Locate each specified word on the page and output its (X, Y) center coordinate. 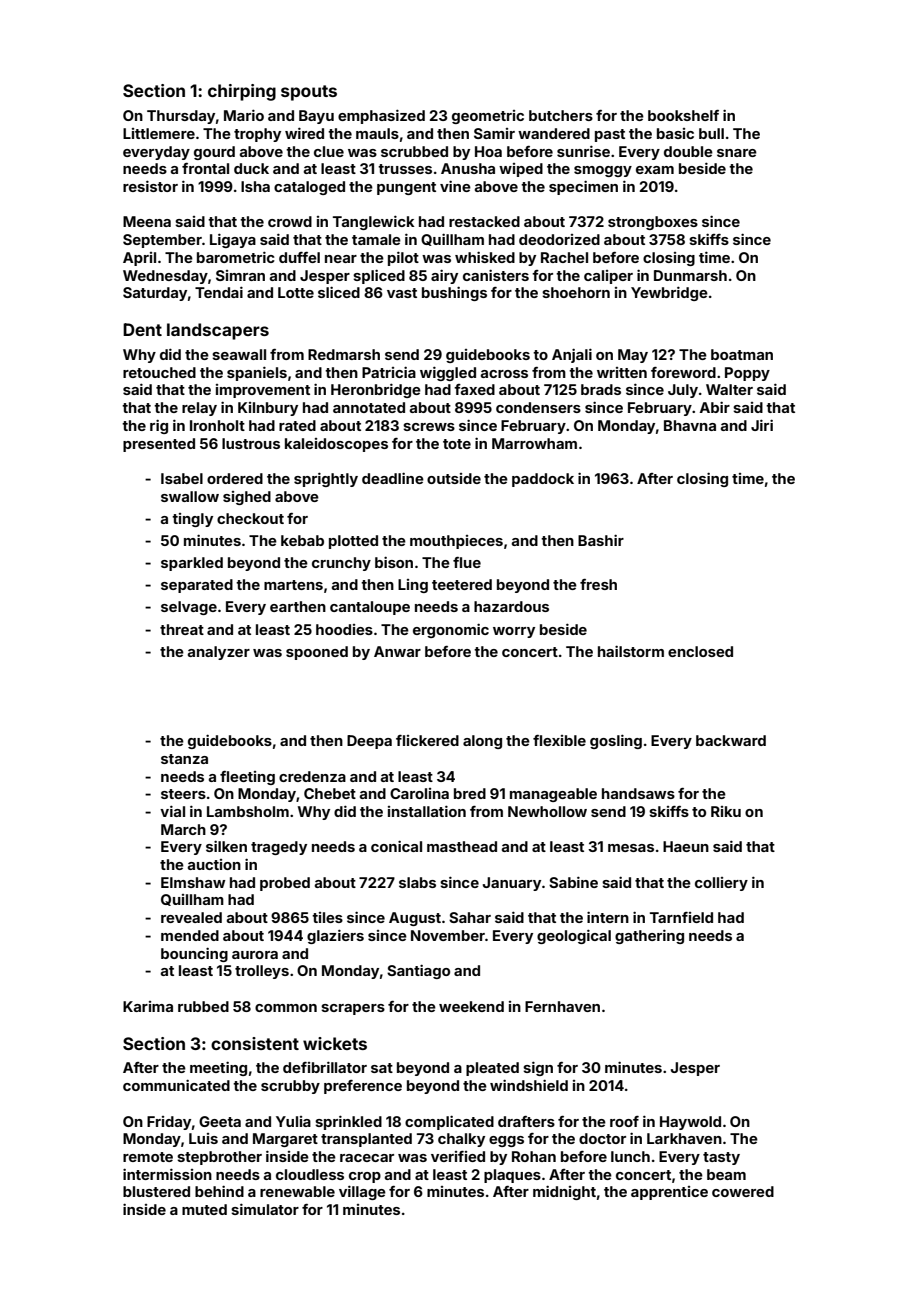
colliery (721, 884)
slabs (417, 882)
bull (711, 133)
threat (182, 629)
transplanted (366, 1140)
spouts (309, 93)
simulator (265, 1209)
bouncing (194, 954)
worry (514, 632)
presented (159, 445)
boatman (742, 354)
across (504, 374)
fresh (598, 584)
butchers (561, 115)
